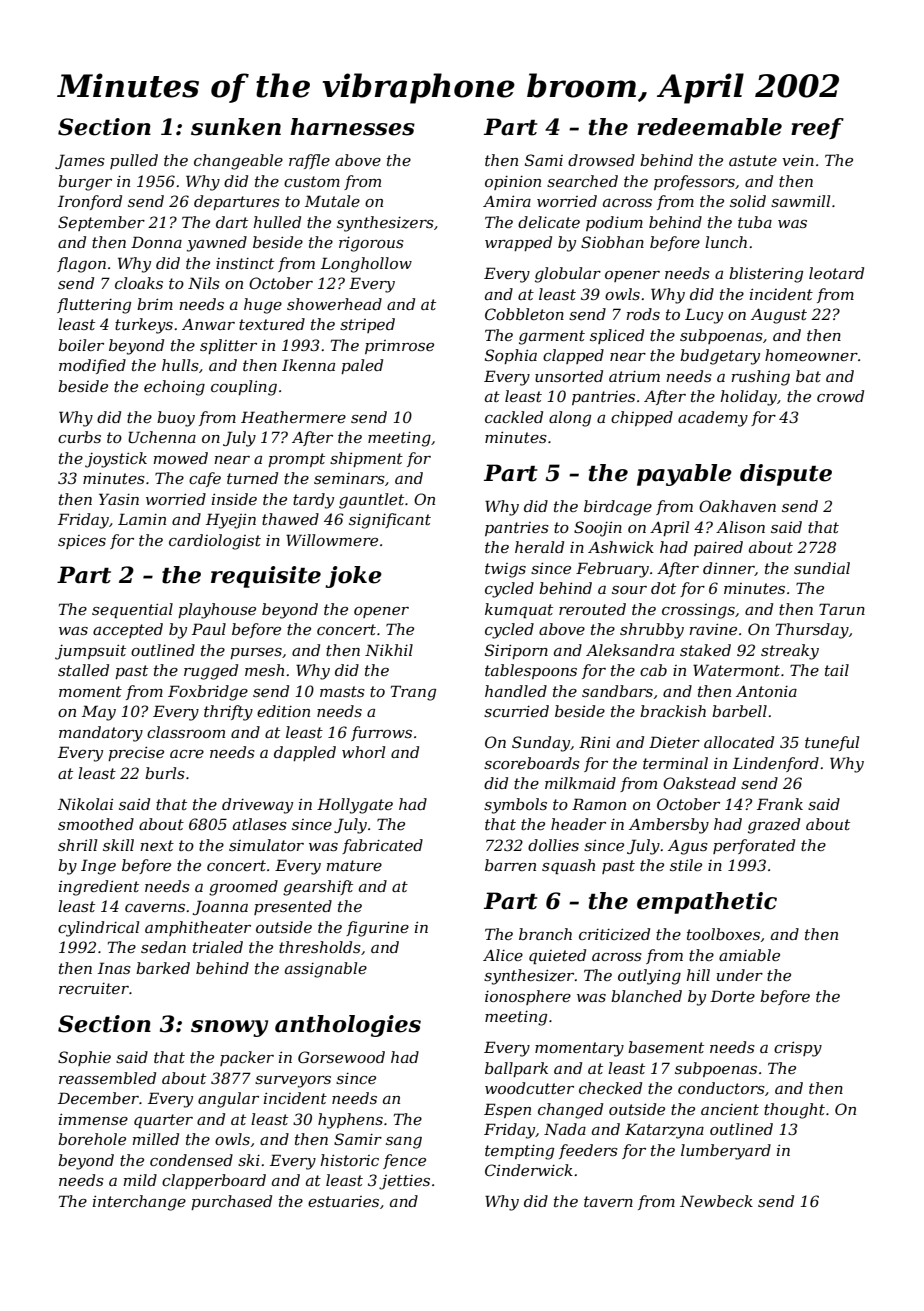  I want to click on James, so click(80, 161).
